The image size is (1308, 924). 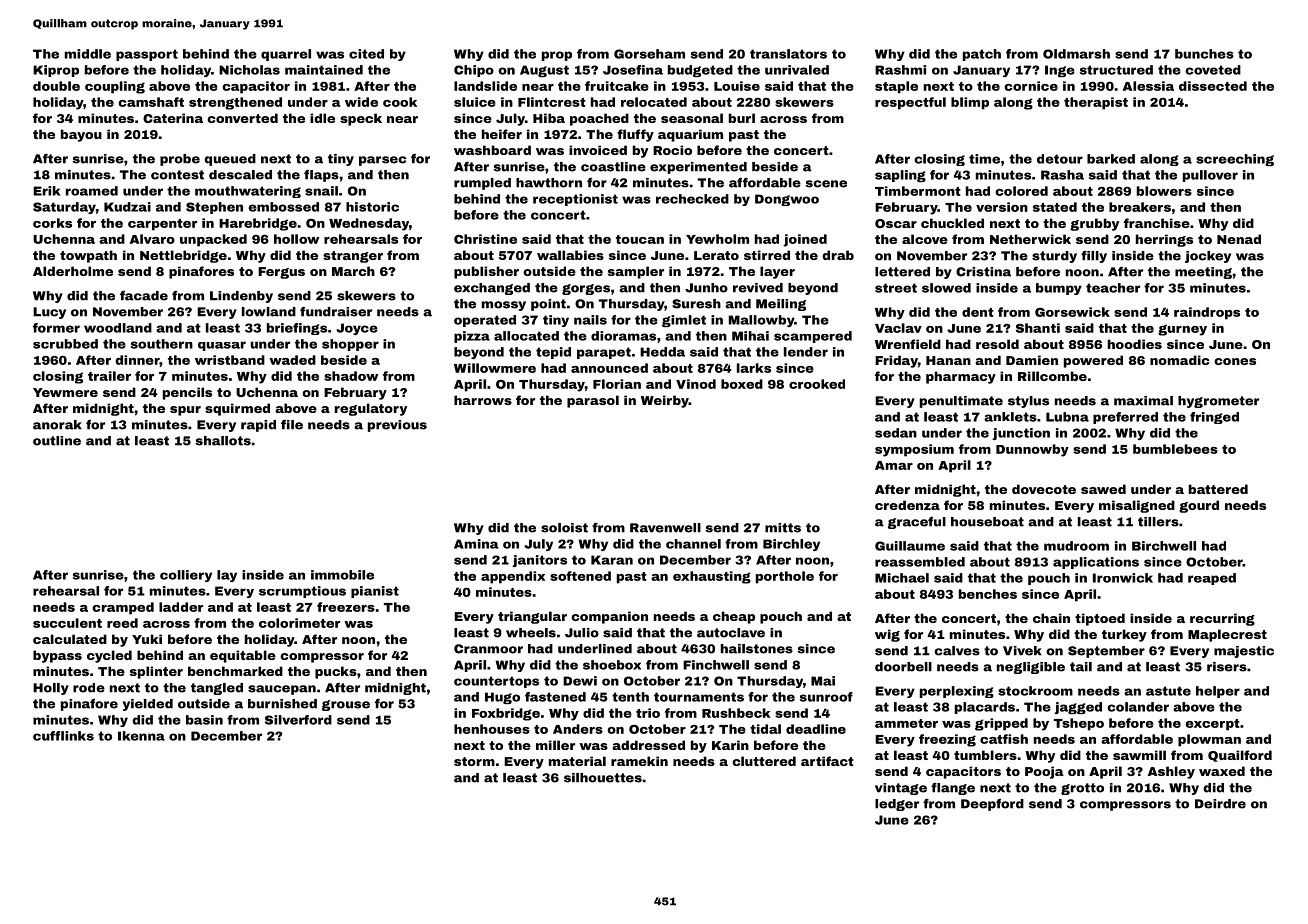 I want to click on reaped, so click(x=1212, y=579).
